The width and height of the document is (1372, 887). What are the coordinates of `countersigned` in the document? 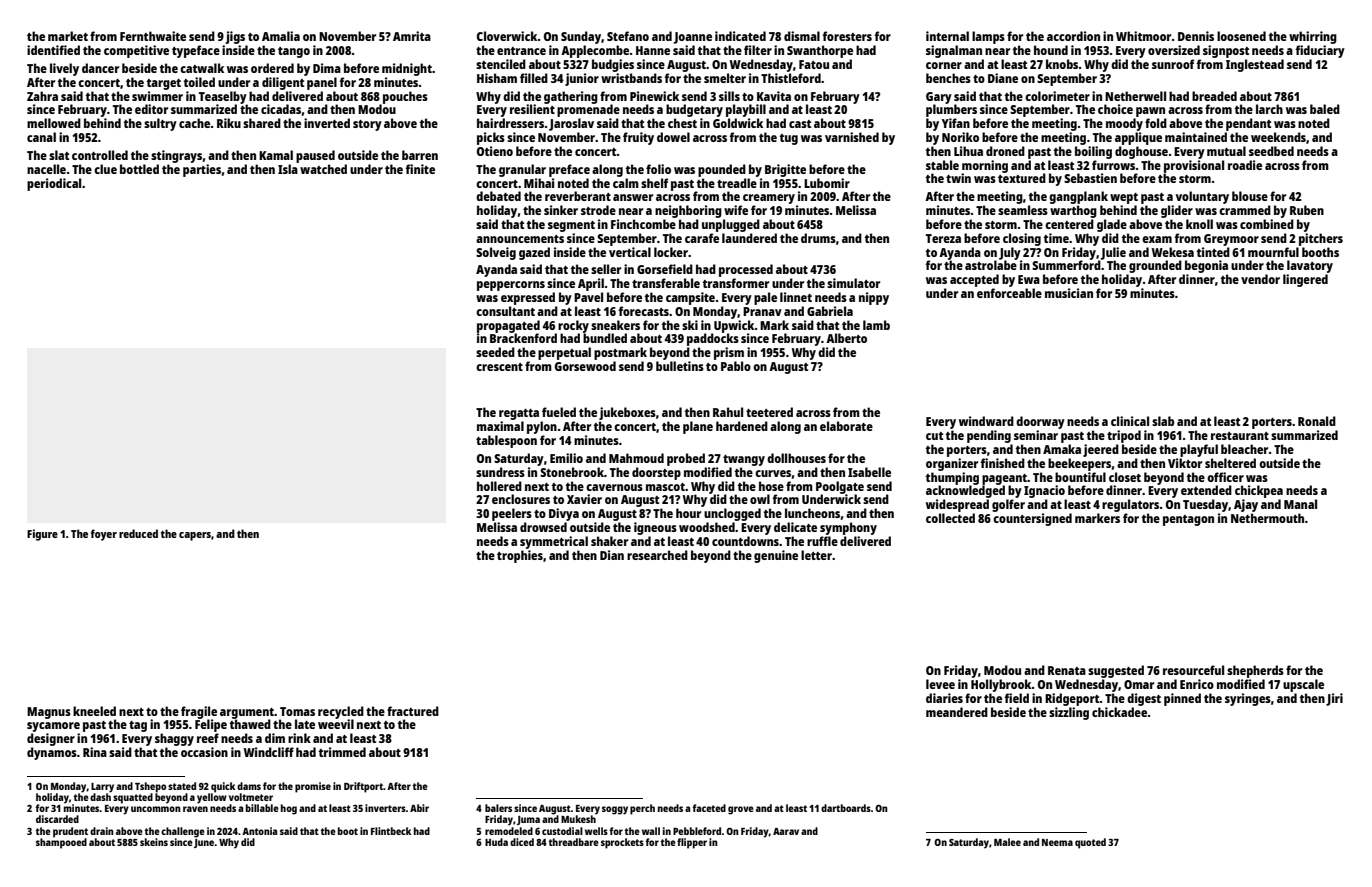 It's located at (1032, 519).
